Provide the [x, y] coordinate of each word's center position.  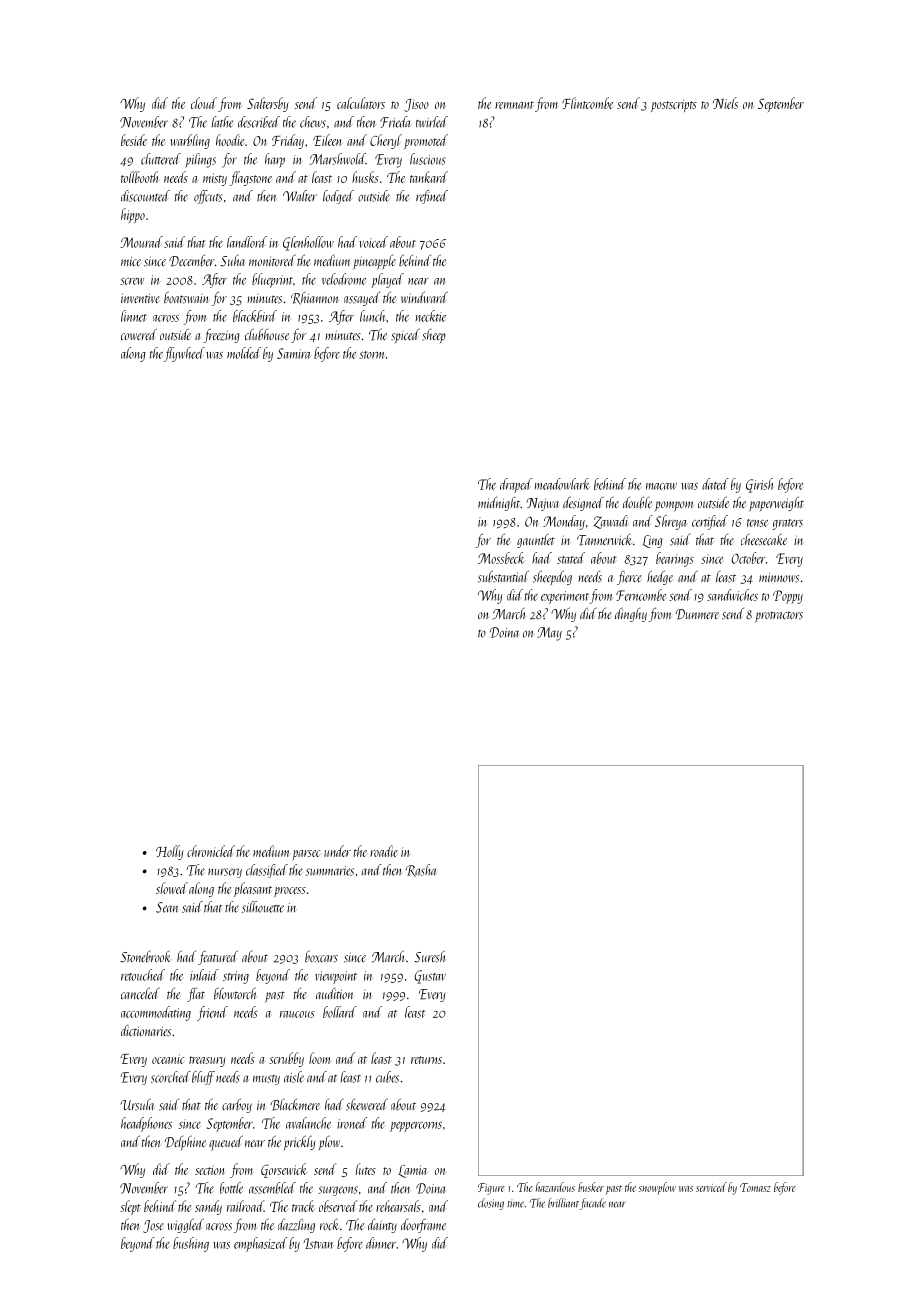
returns [426, 1060]
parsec [306, 855]
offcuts [208, 197]
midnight [499, 504]
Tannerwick [604, 540]
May [549, 634]
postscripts [674, 105]
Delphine [185, 1143]
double [637, 503]
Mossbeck [501, 558]
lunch [372, 316]
